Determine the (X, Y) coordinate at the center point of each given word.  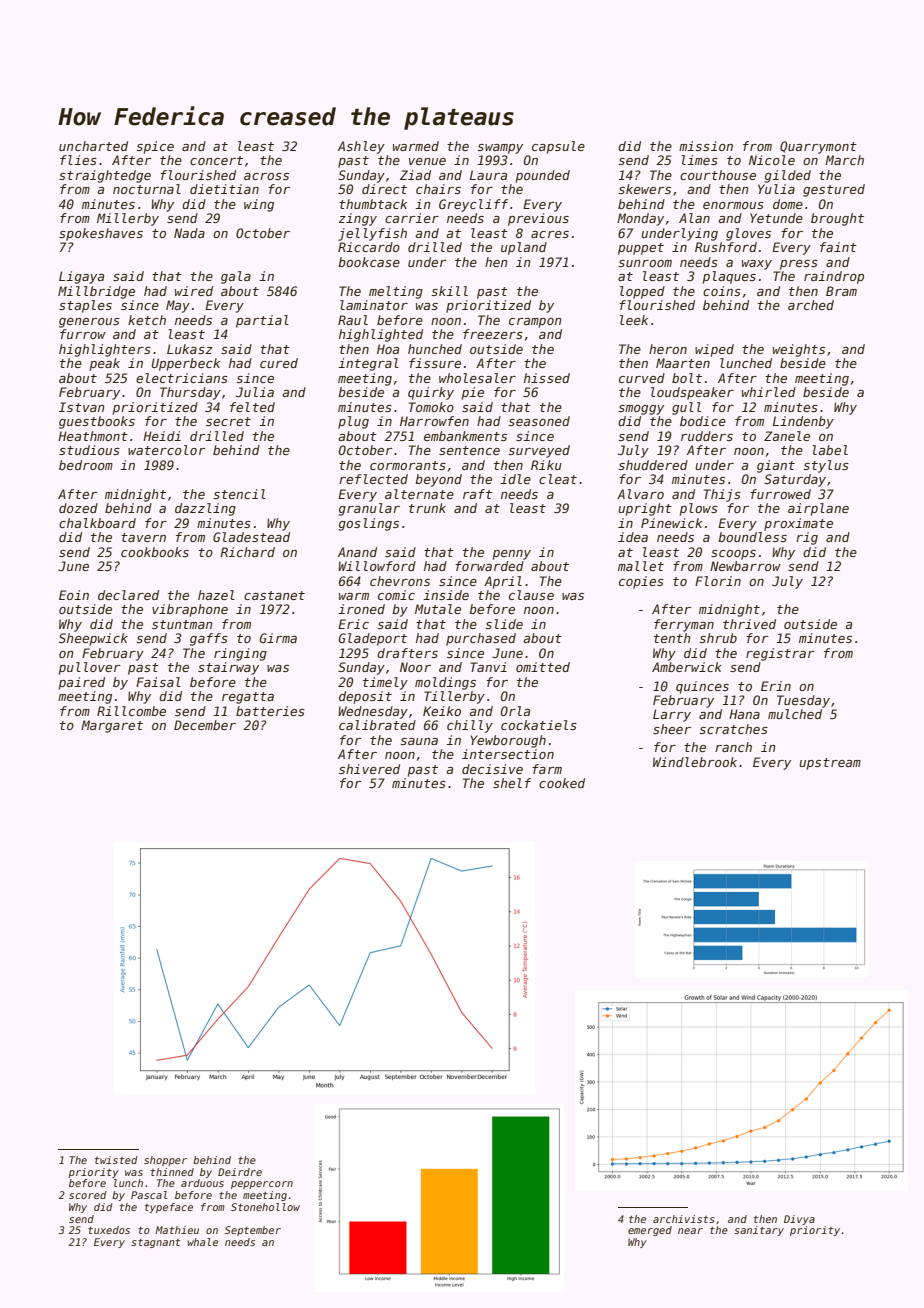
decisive (492, 769)
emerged (650, 1231)
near (690, 1231)
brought (837, 219)
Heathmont (93, 436)
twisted (116, 1160)
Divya (799, 1220)
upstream (830, 764)
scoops (733, 555)
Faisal (158, 682)
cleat (558, 479)
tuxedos (109, 1230)
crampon (535, 323)
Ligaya (81, 277)
